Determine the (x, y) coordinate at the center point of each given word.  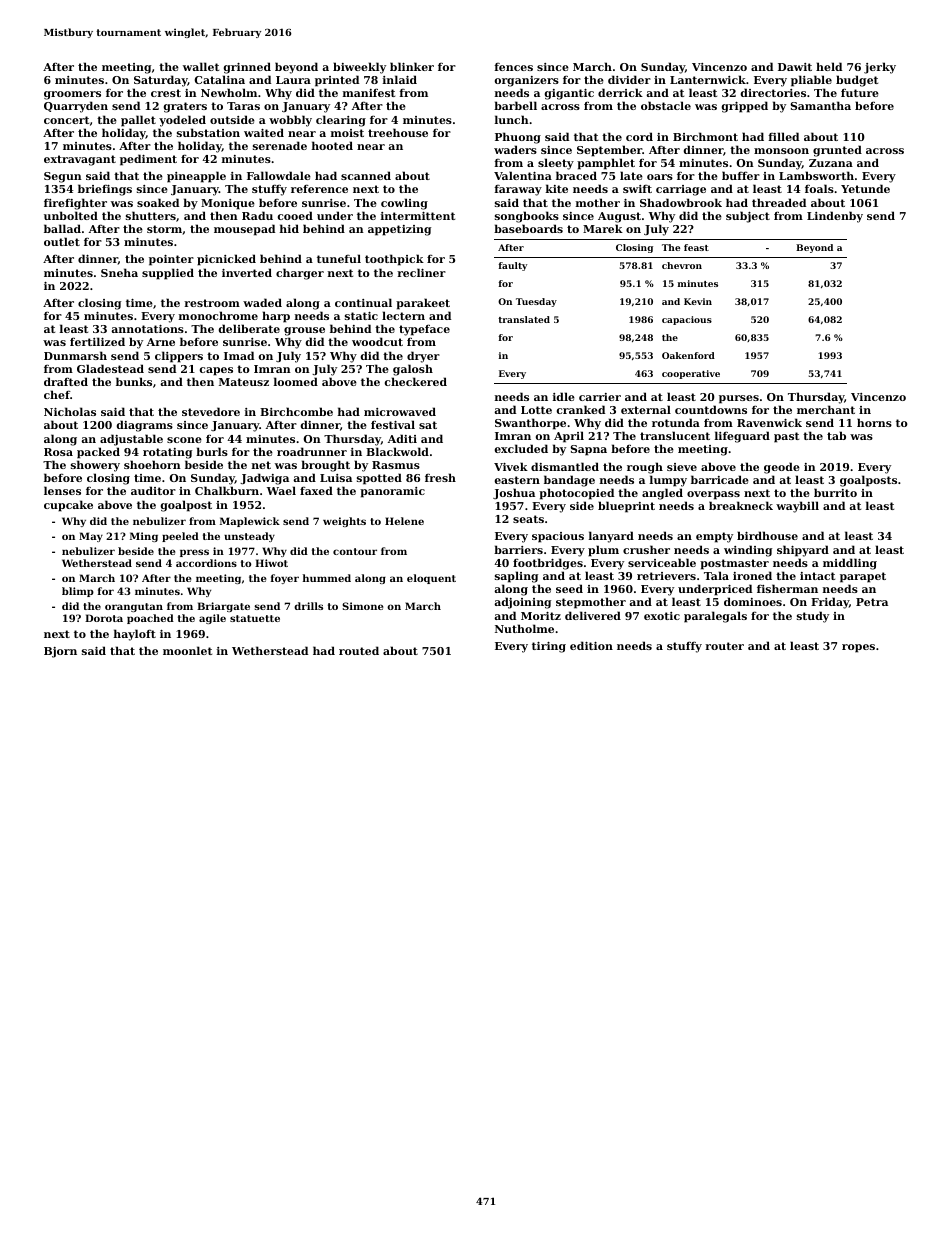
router (724, 646)
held (829, 66)
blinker (412, 66)
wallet (201, 66)
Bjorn (60, 652)
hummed (326, 578)
